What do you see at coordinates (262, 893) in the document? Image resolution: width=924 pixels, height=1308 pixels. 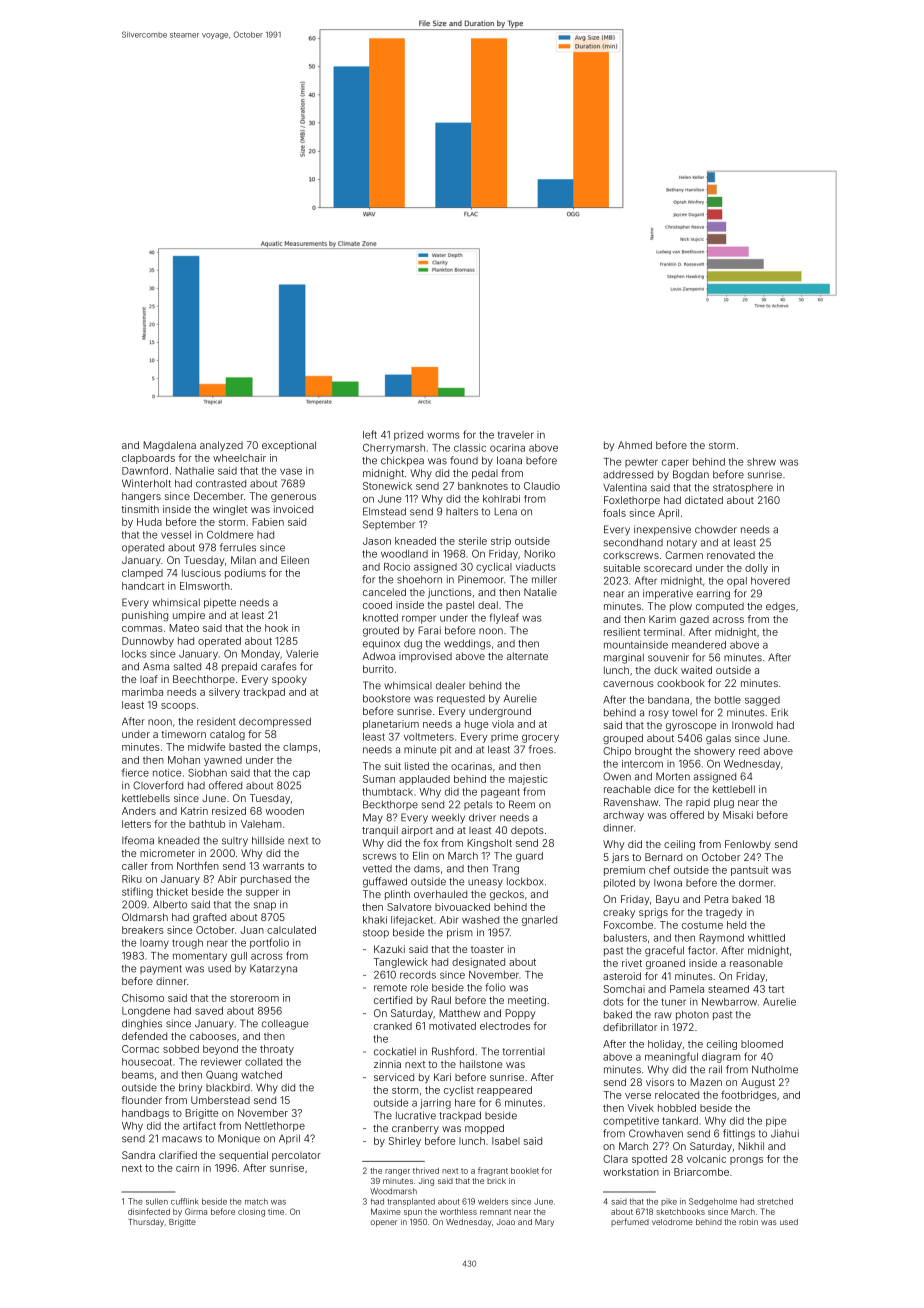 I see `supper` at bounding box center [262, 893].
